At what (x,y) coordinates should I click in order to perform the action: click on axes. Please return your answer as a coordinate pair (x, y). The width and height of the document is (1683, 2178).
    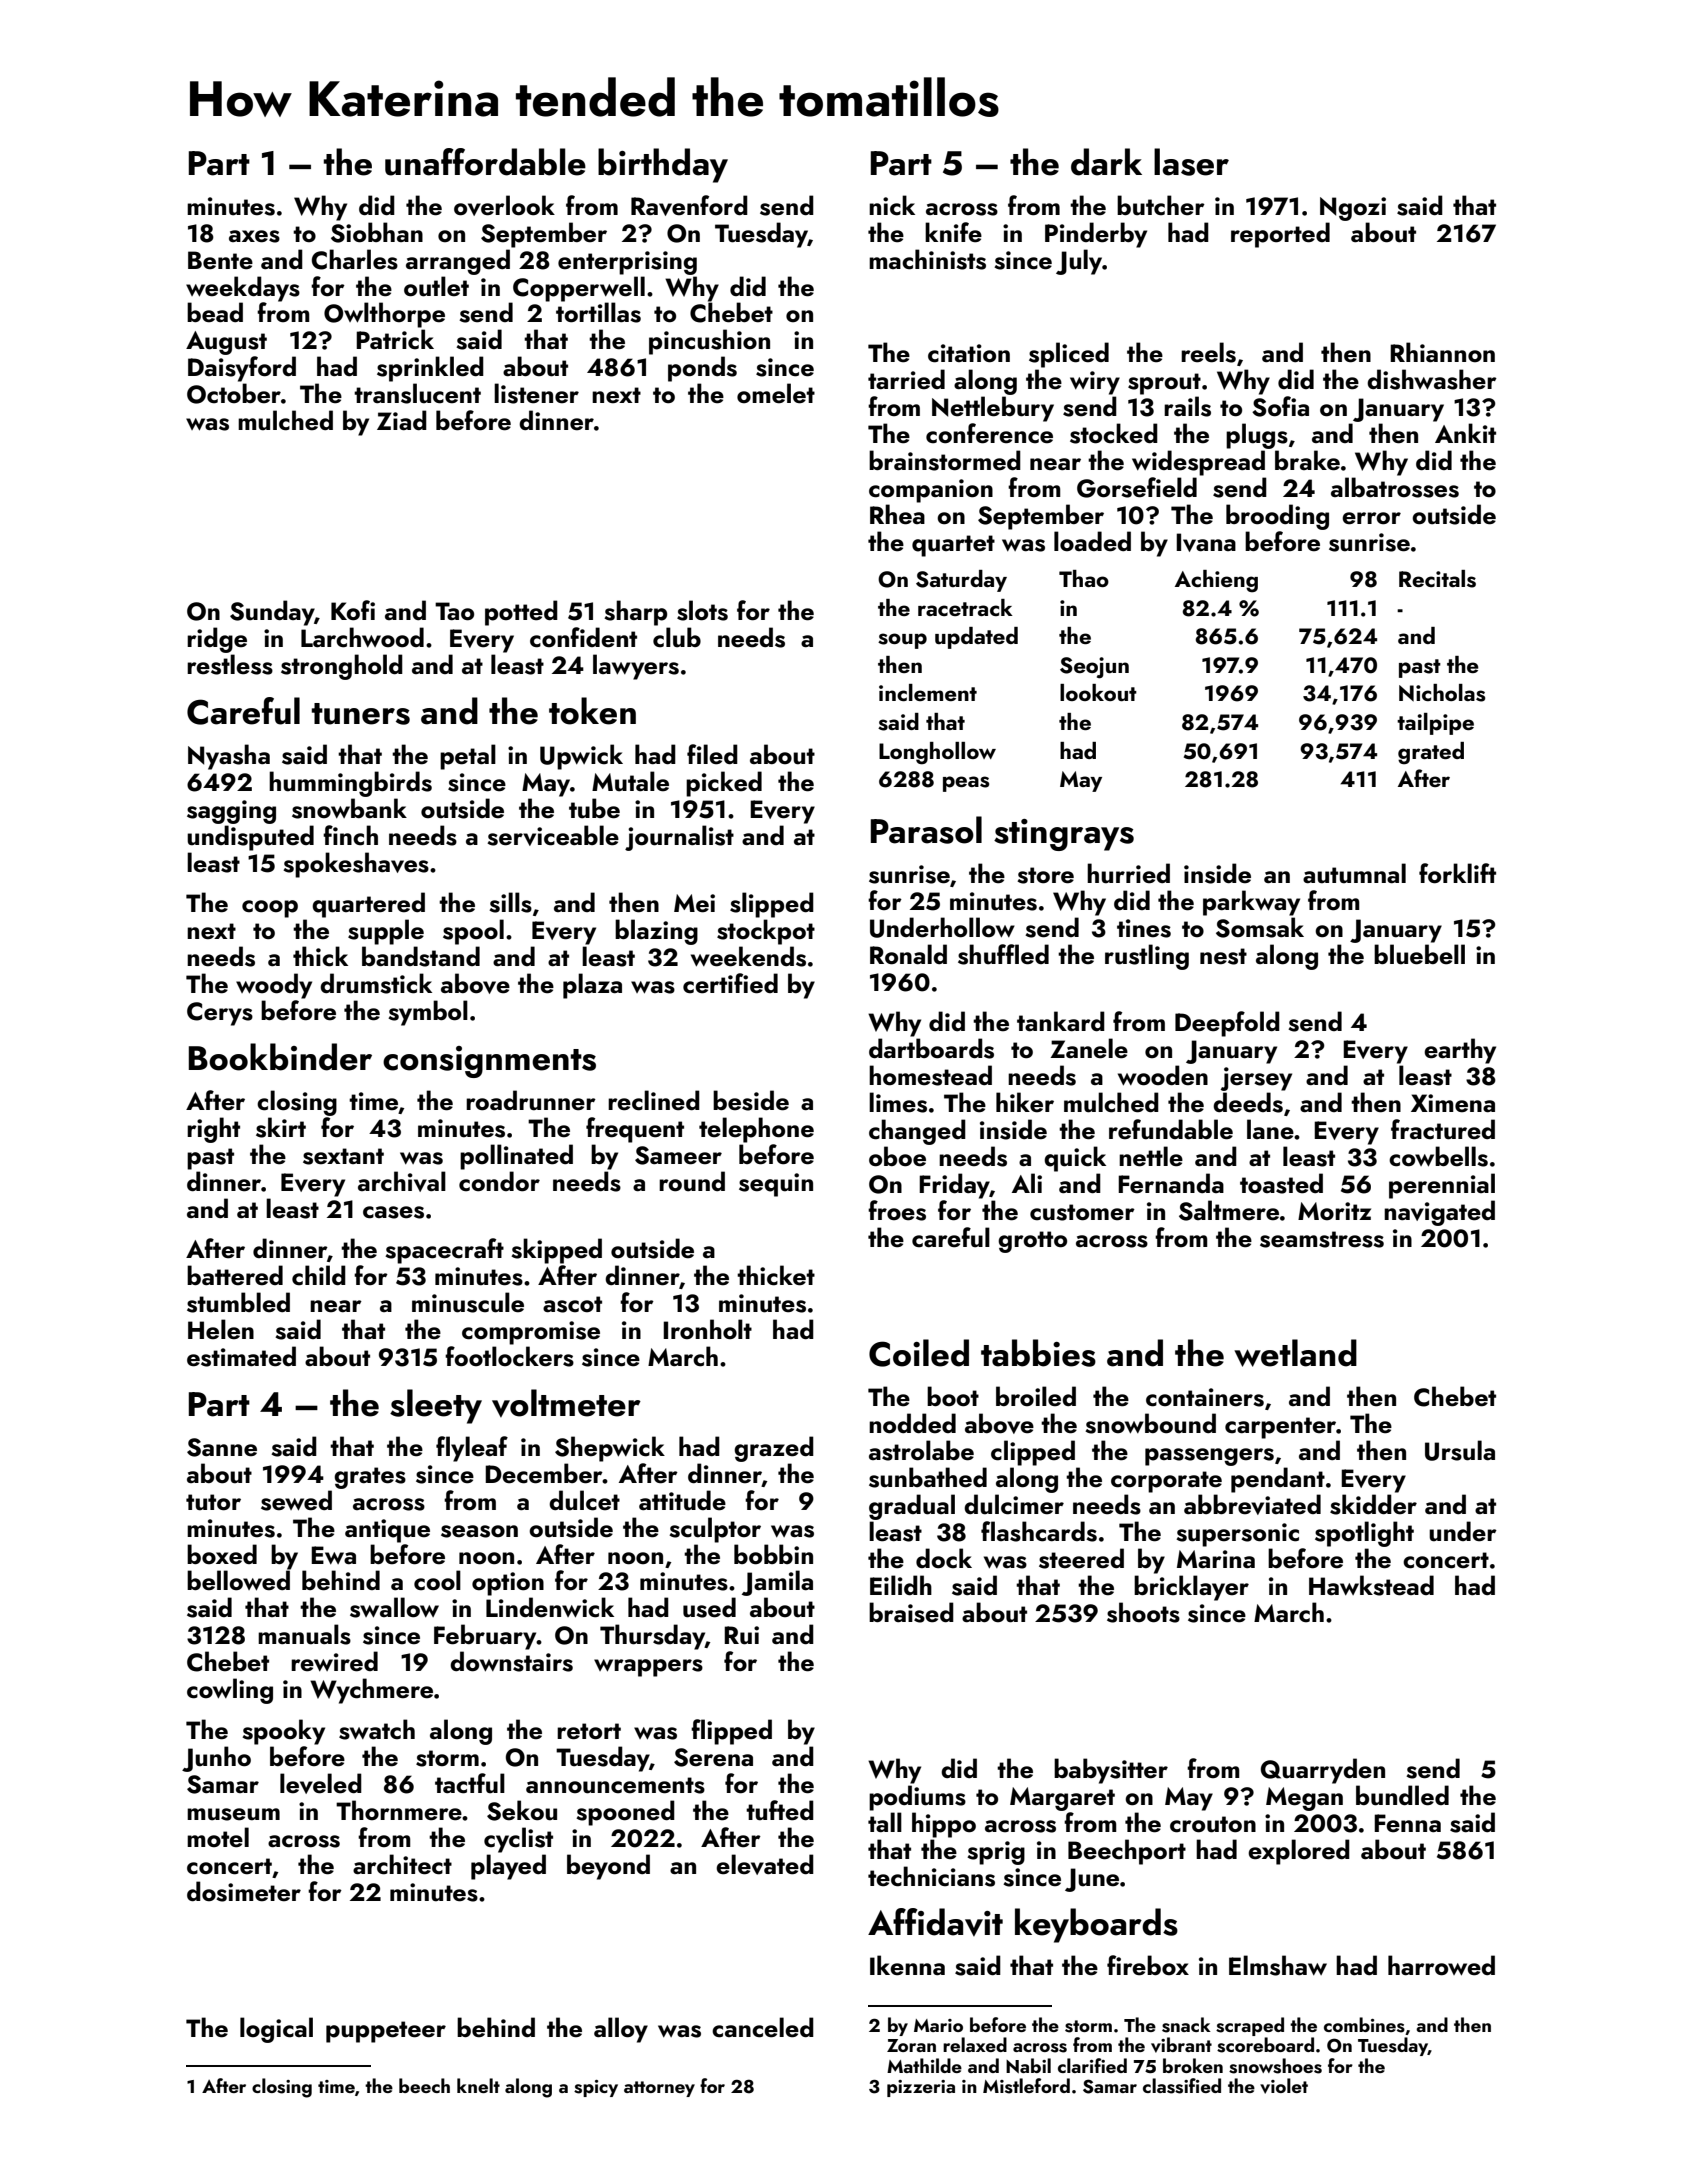
    Looking at the image, I should click on (254, 236).
